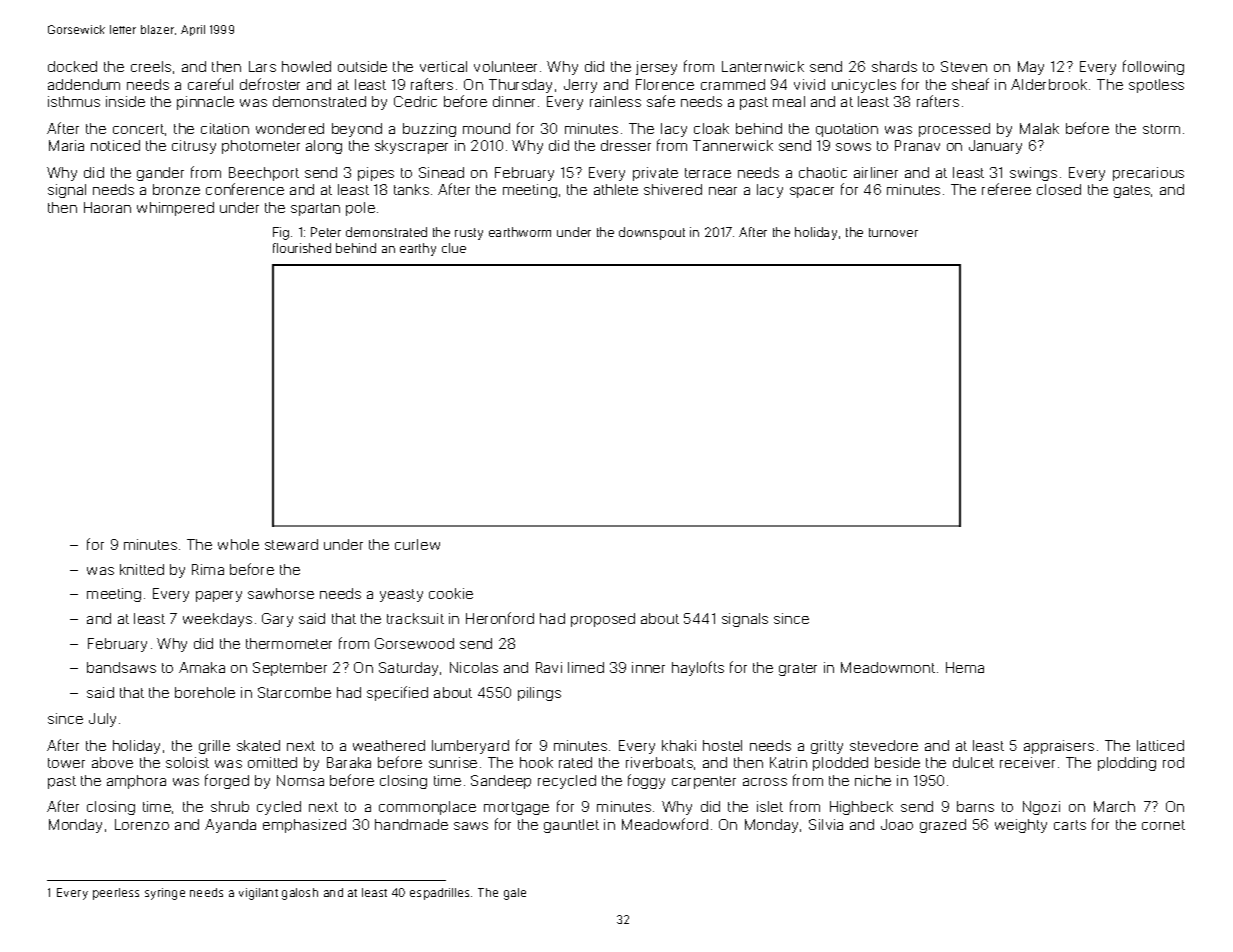 The width and height of the screenshot is (1233, 952). What do you see at coordinates (893, 232) in the screenshot?
I see `turnover` at bounding box center [893, 232].
